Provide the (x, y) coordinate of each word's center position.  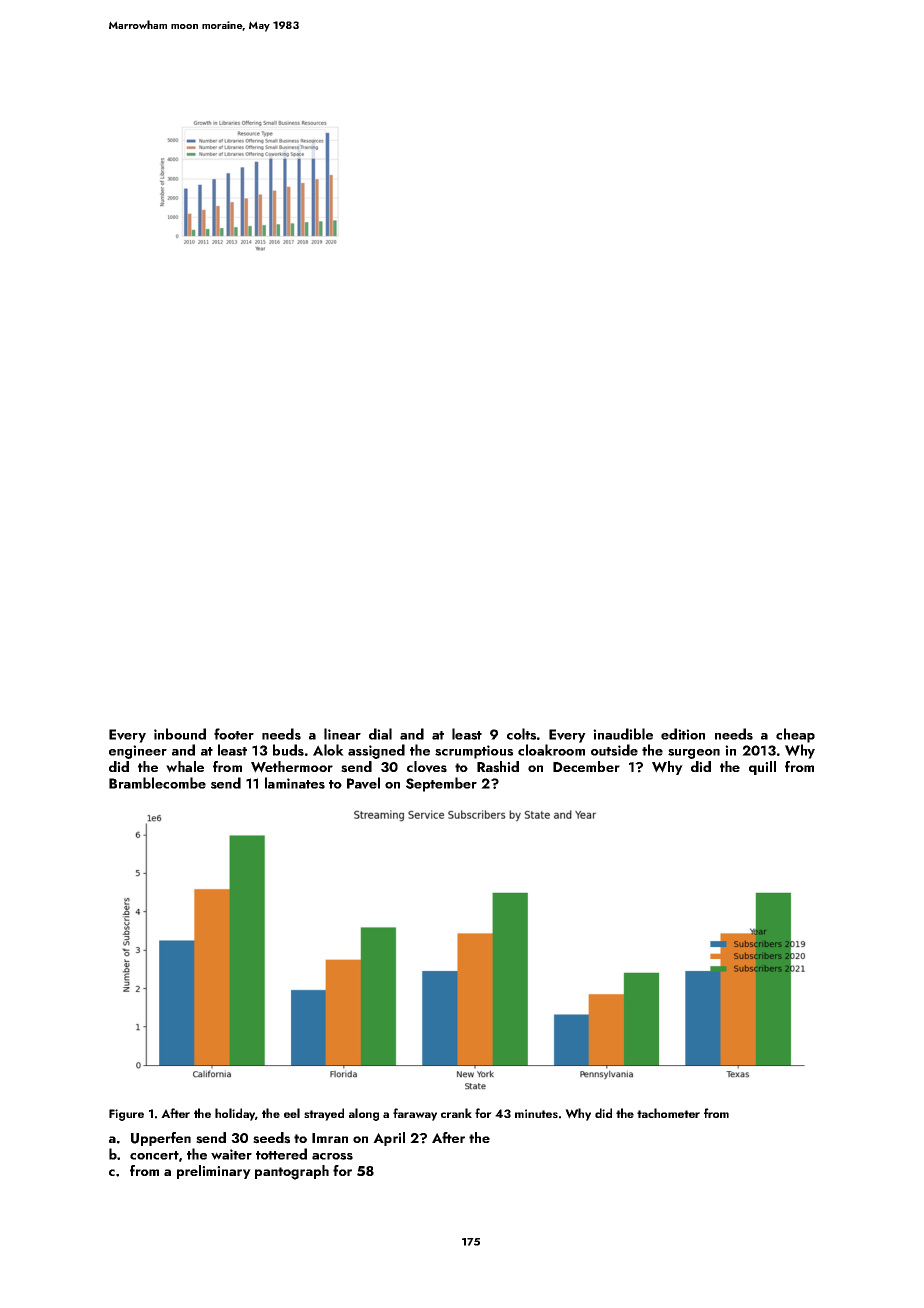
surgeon (694, 754)
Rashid (498, 767)
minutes (536, 1113)
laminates (295, 783)
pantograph (292, 1172)
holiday (235, 1114)
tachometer (668, 1113)
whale (185, 767)
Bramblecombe (157, 783)
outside (614, 750)
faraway (415, 1114)
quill (762, 768)
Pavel (363, 783)
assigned (376, 751)
